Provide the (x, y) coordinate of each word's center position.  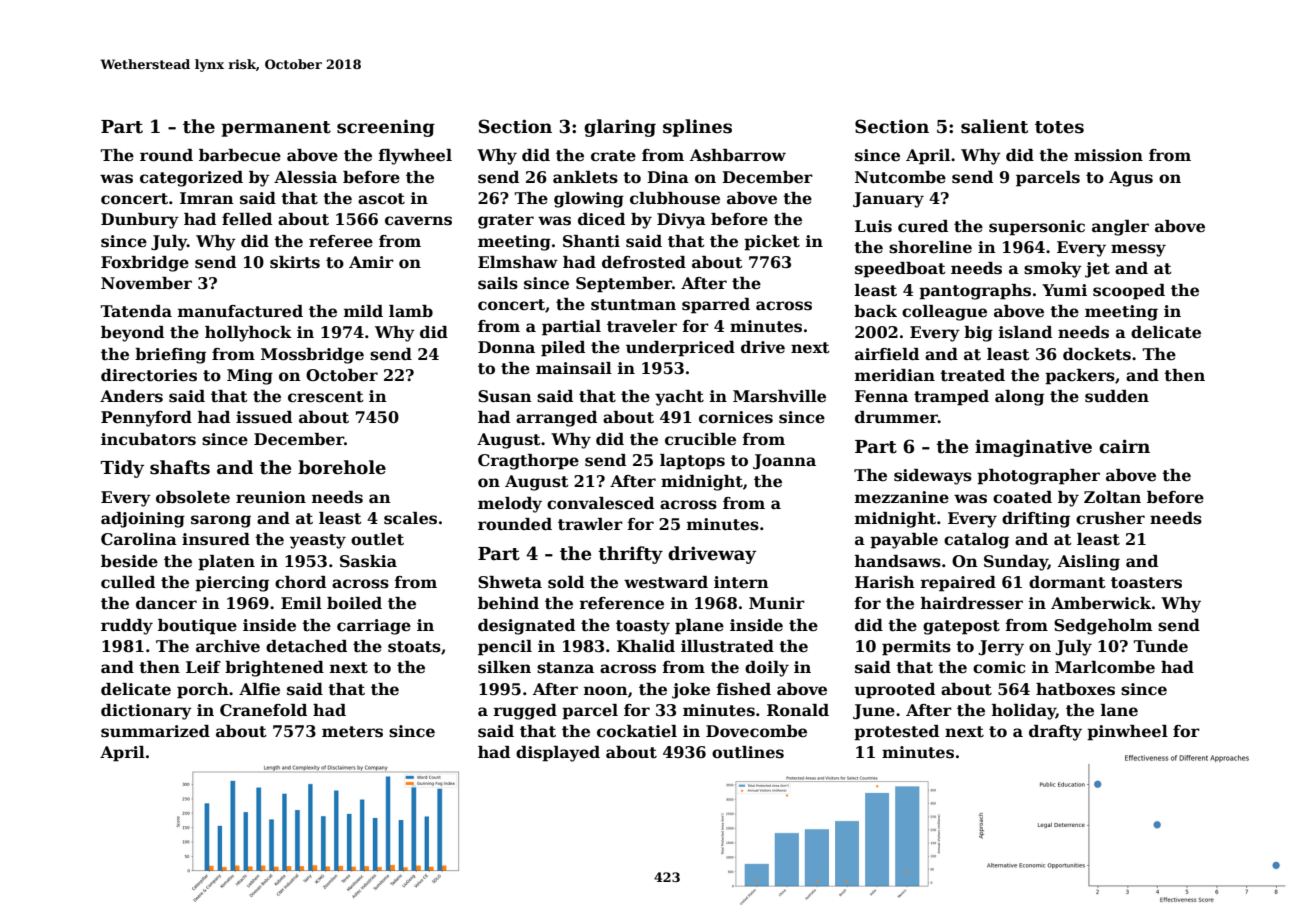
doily (767, 669)
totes (1059, 127)
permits (916, 648)
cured (923, 226)
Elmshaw (518, 262)
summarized (155, 731)
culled (128, 582)
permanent (276, 129)
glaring (620, 128)
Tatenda (136, 311)
